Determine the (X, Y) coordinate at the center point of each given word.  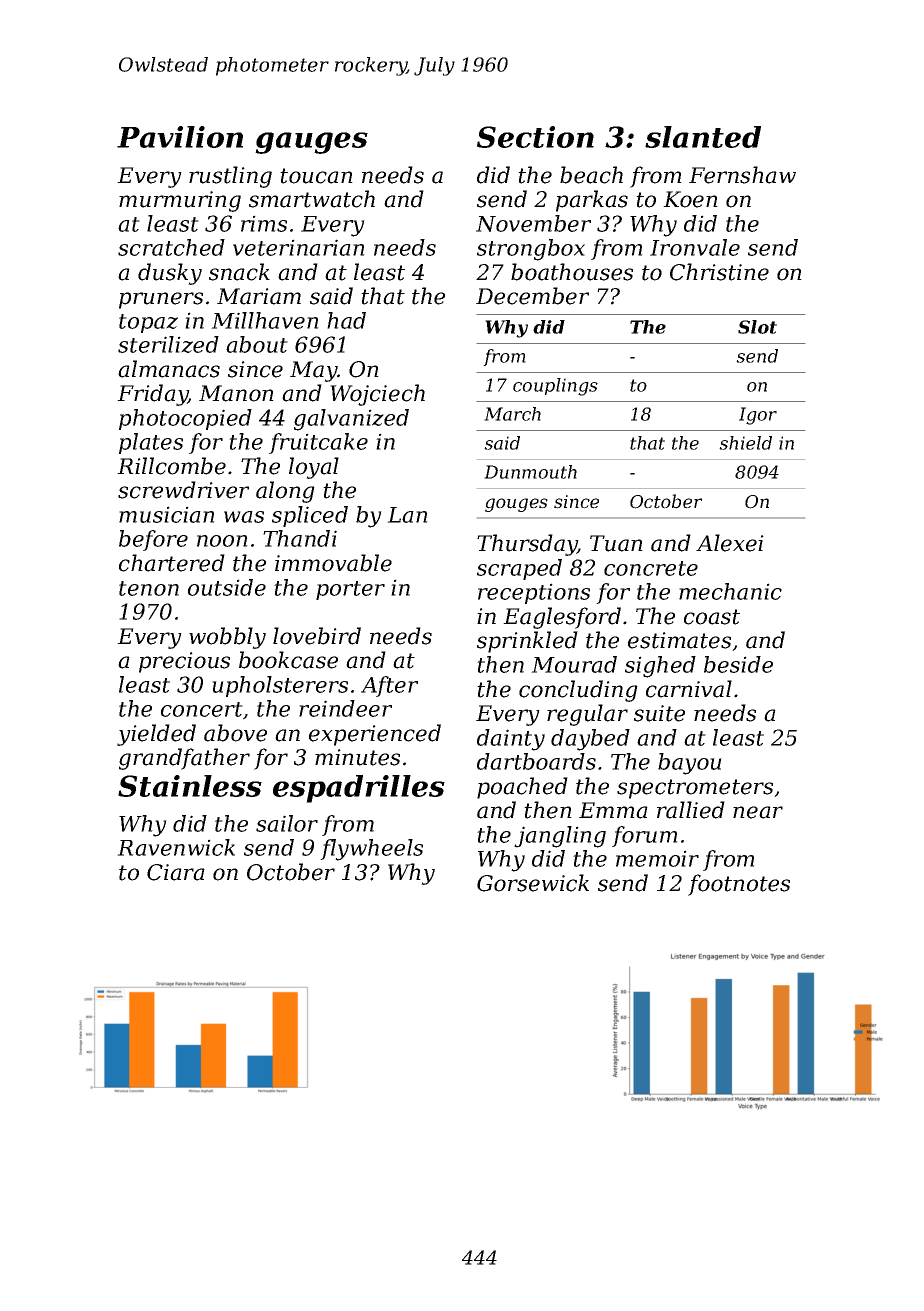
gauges (311, 143)
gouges (516, 505)
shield (745, 443)
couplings (555, 387)
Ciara (176, 872)
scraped (519, 569)
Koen (690, 199)
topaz (148, 323)
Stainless (190, 786)
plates (151, 443)
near (758, 812)
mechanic (730, 591)
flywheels (371, 850)
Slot (757, 327)
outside (227, 587)
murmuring (180, 201)
